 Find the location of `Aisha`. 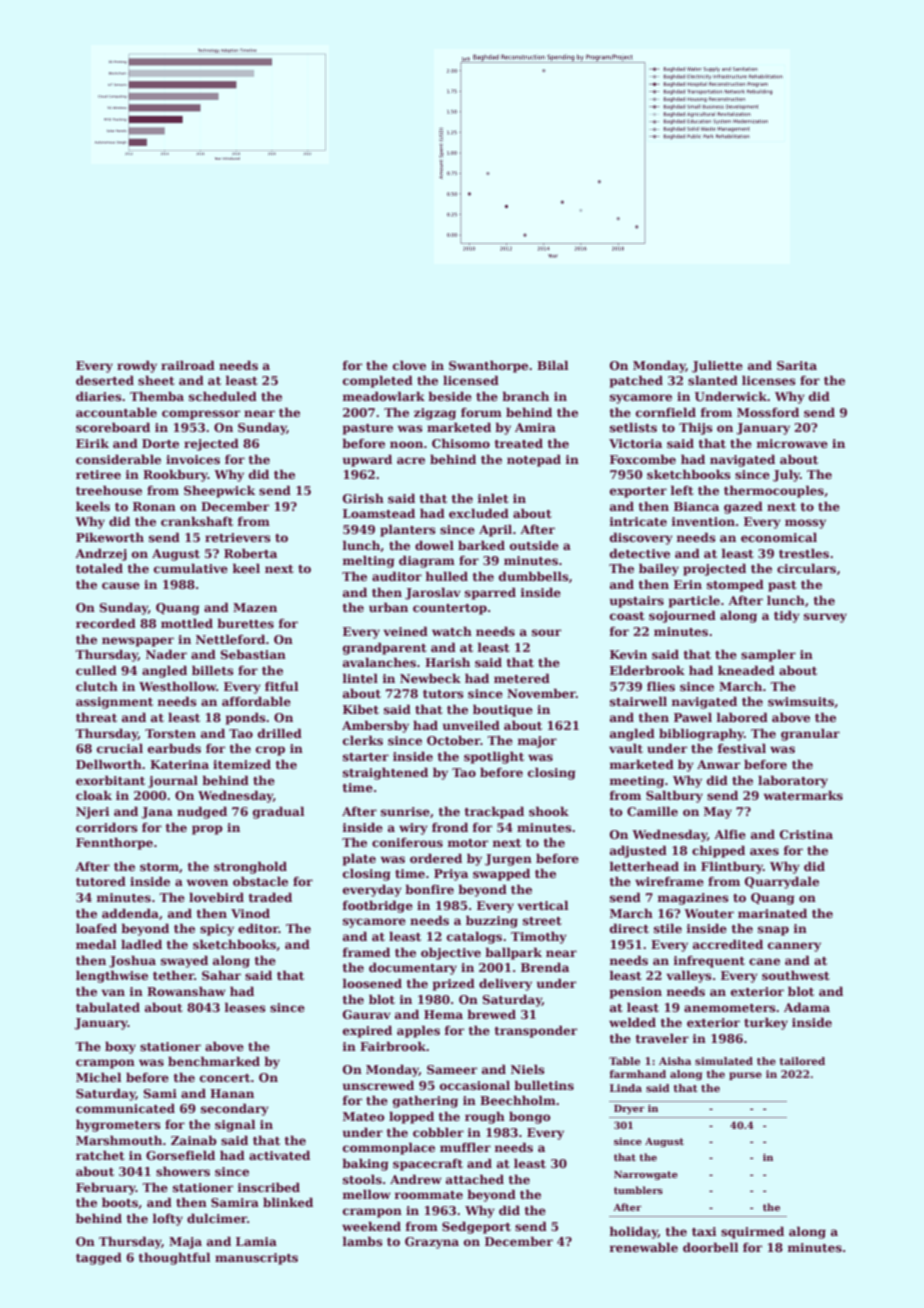

Aisha is located at coordinates (675, 1061).
